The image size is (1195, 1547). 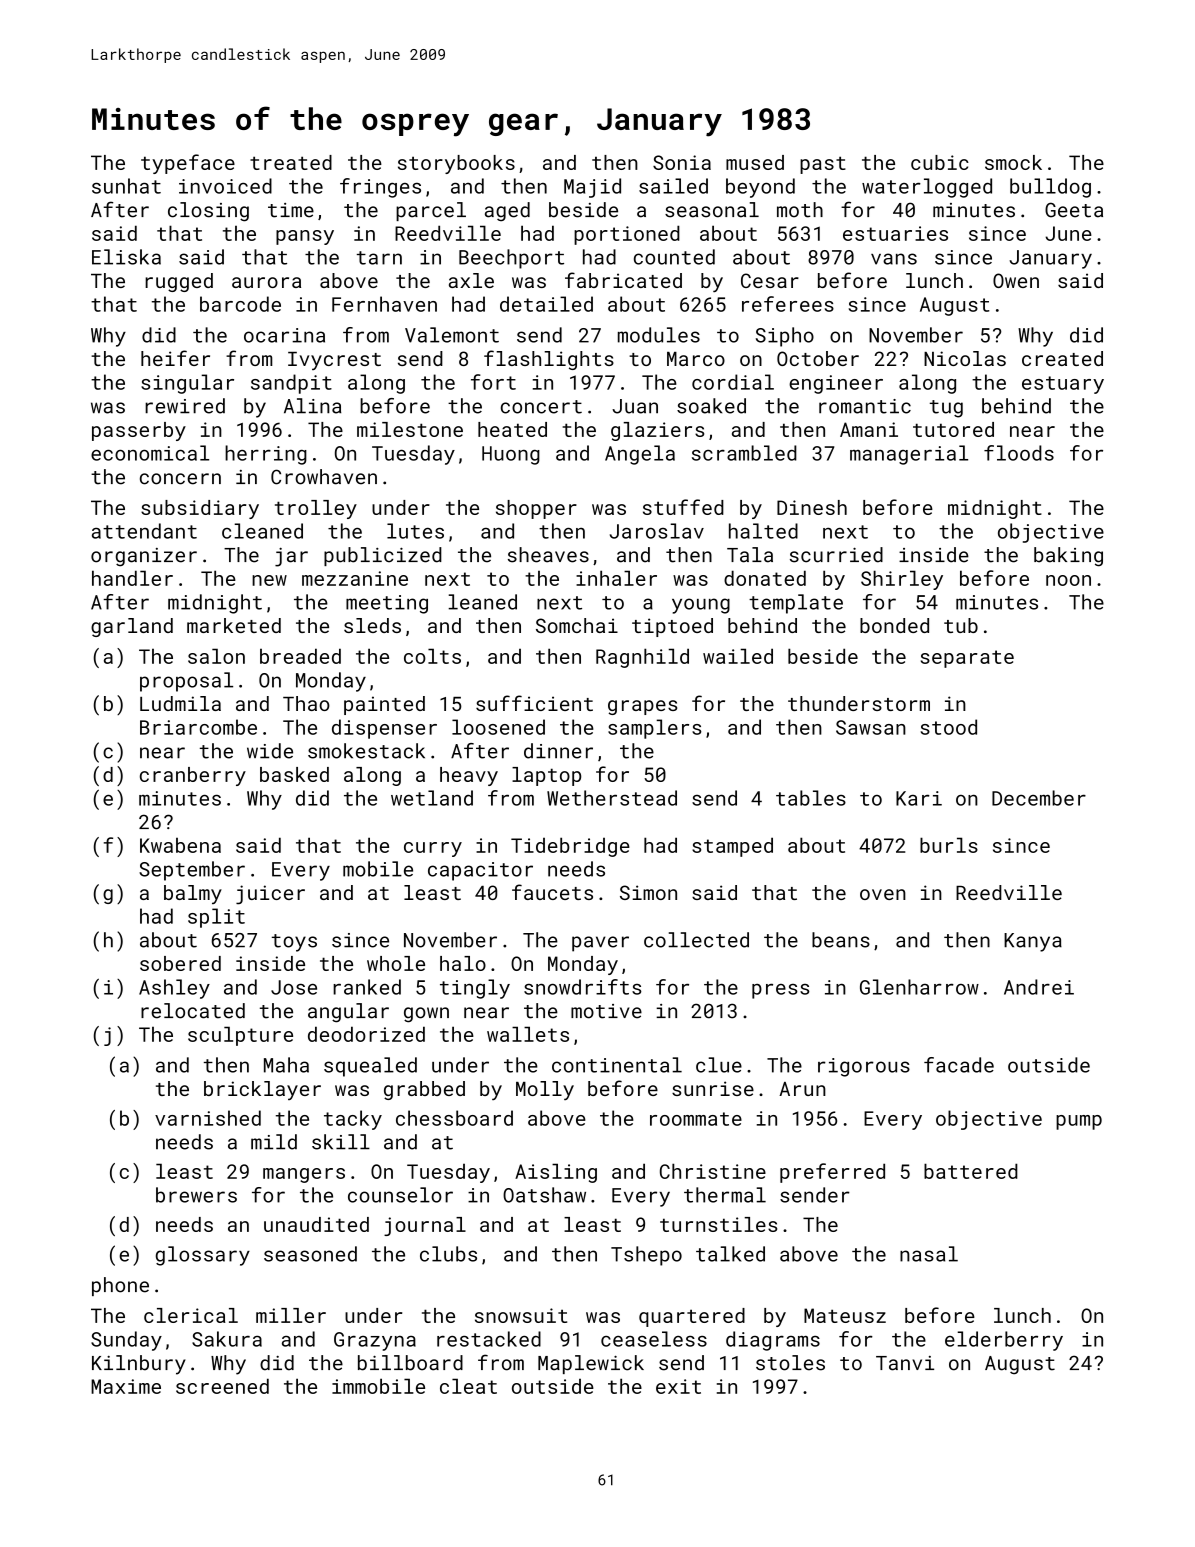 I want to click on fringes, so click(x=380, y=188).
